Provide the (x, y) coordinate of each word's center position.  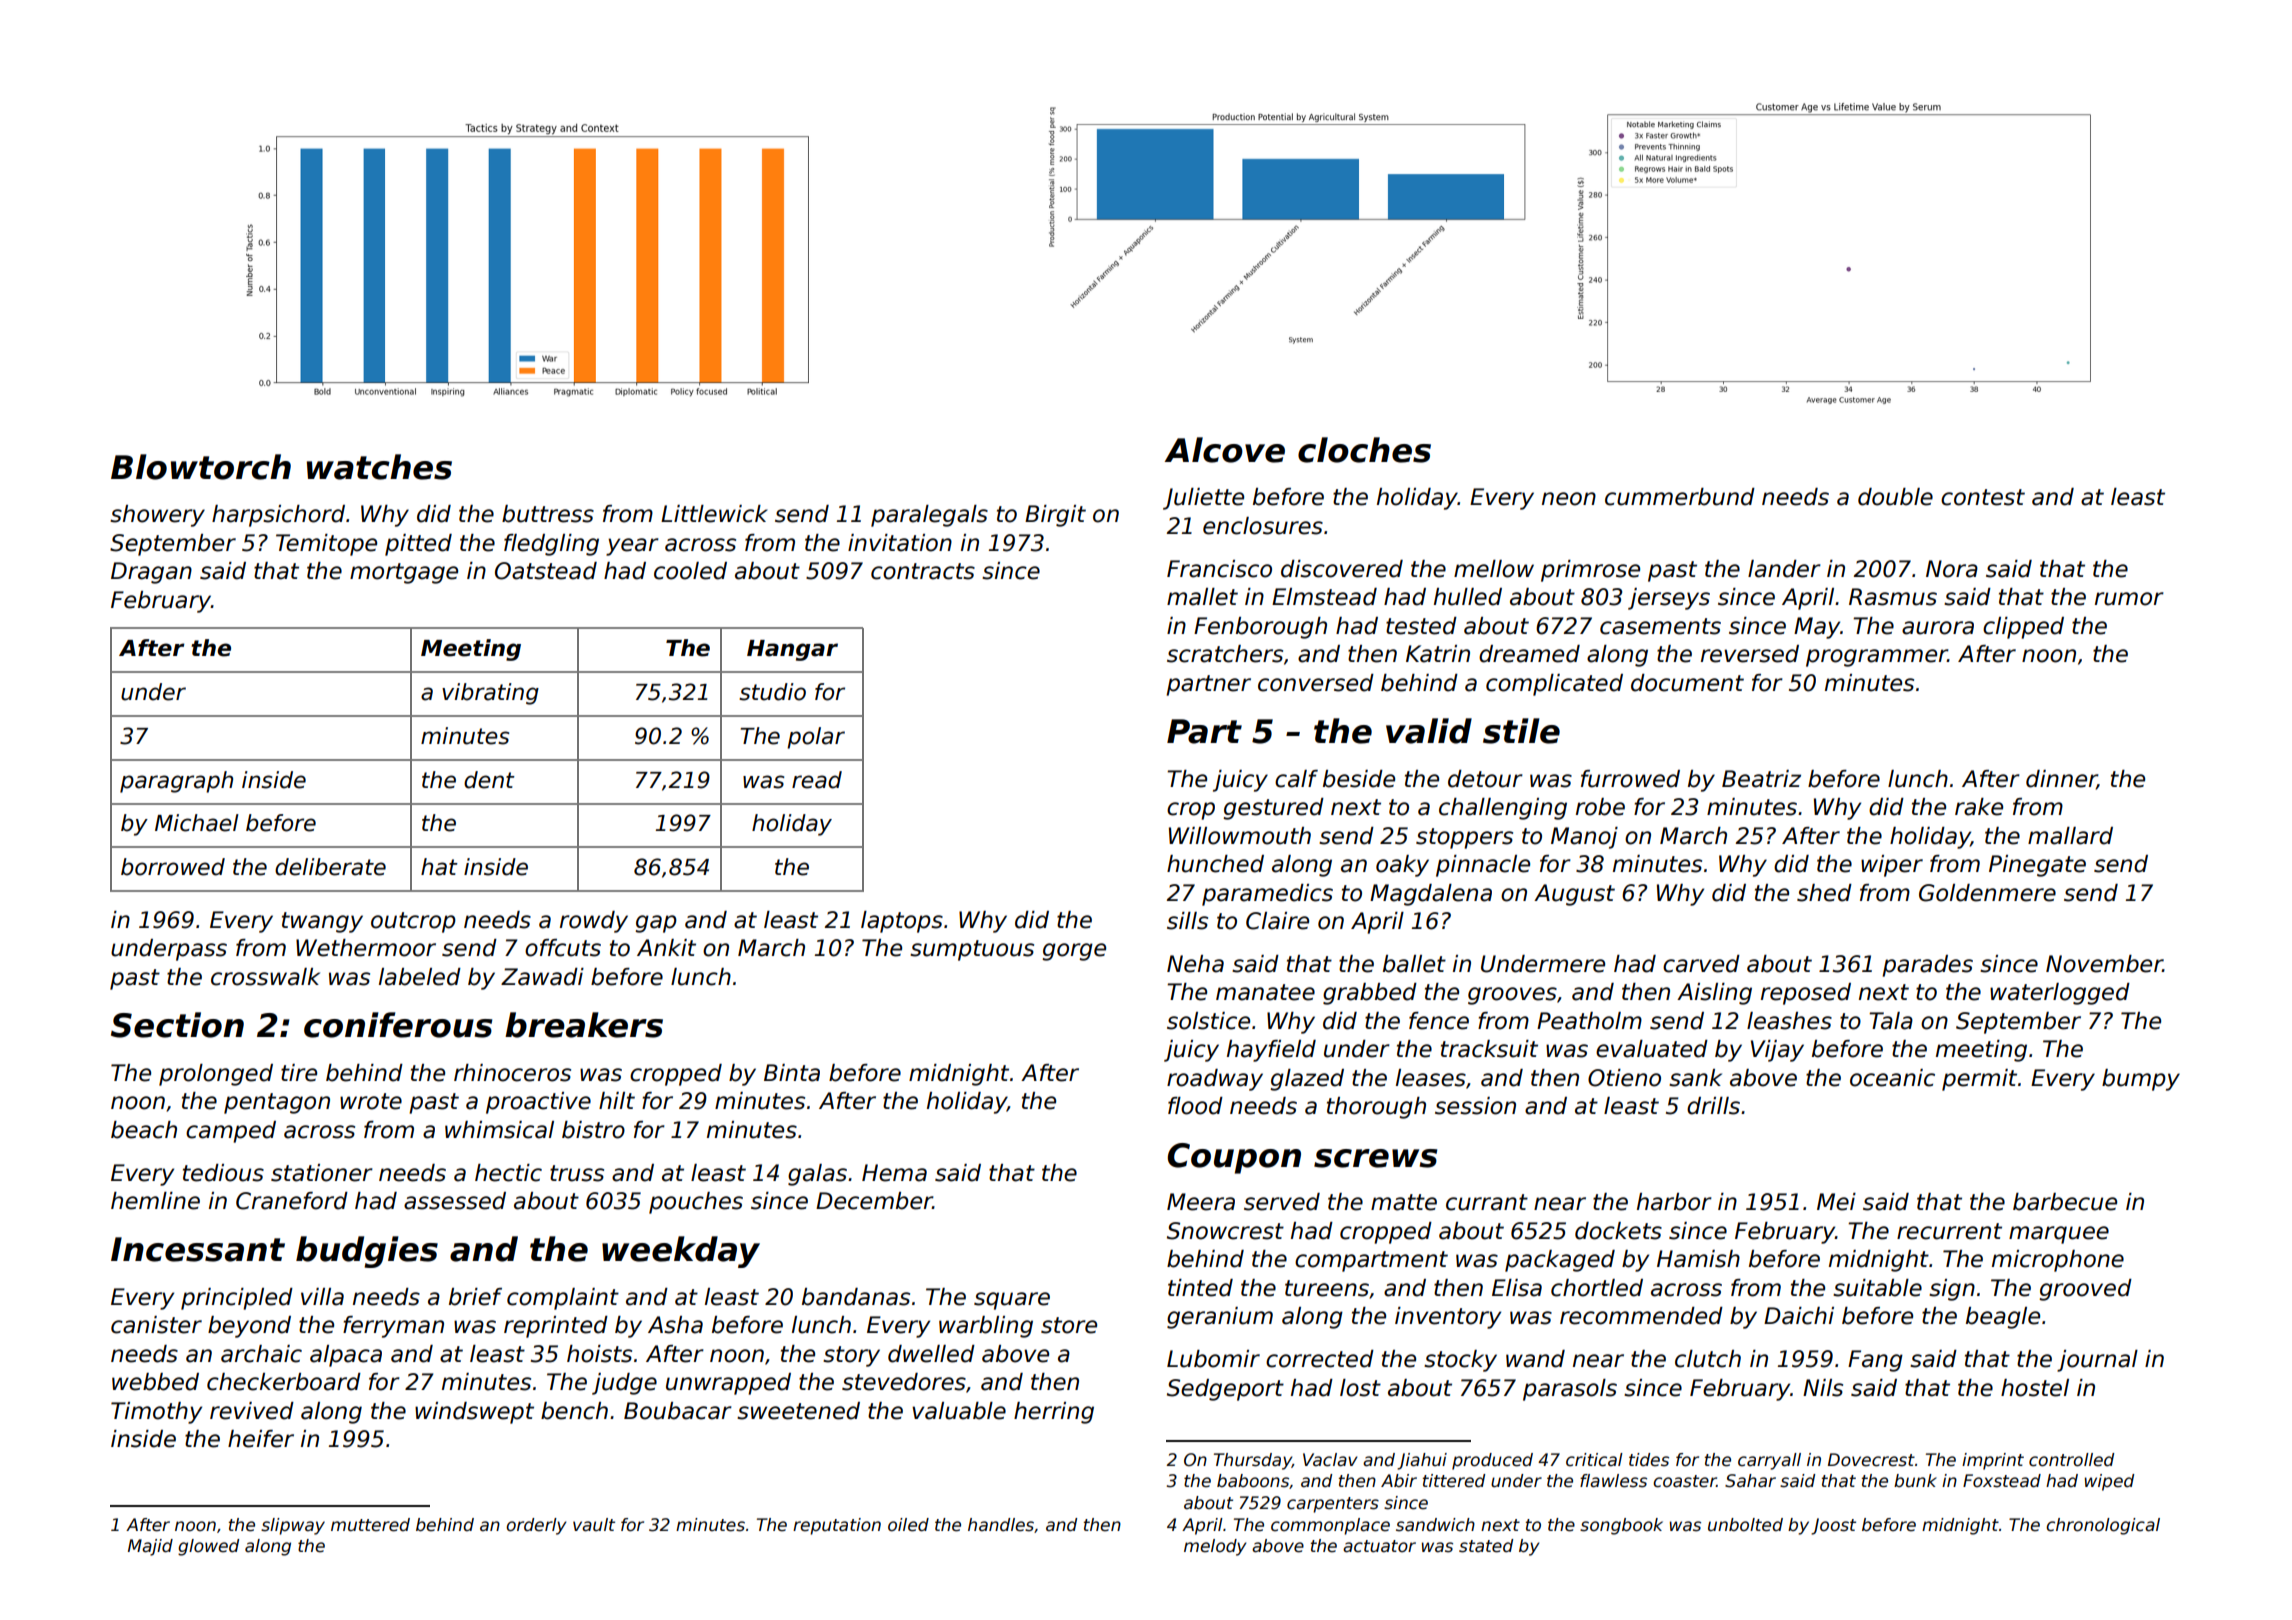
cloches (1364, 450)
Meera (1201, 1202)
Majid (150, 1547)
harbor (1674, 1202)
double (1895, 497)
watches (379, 467)
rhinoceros (512, 1073)
